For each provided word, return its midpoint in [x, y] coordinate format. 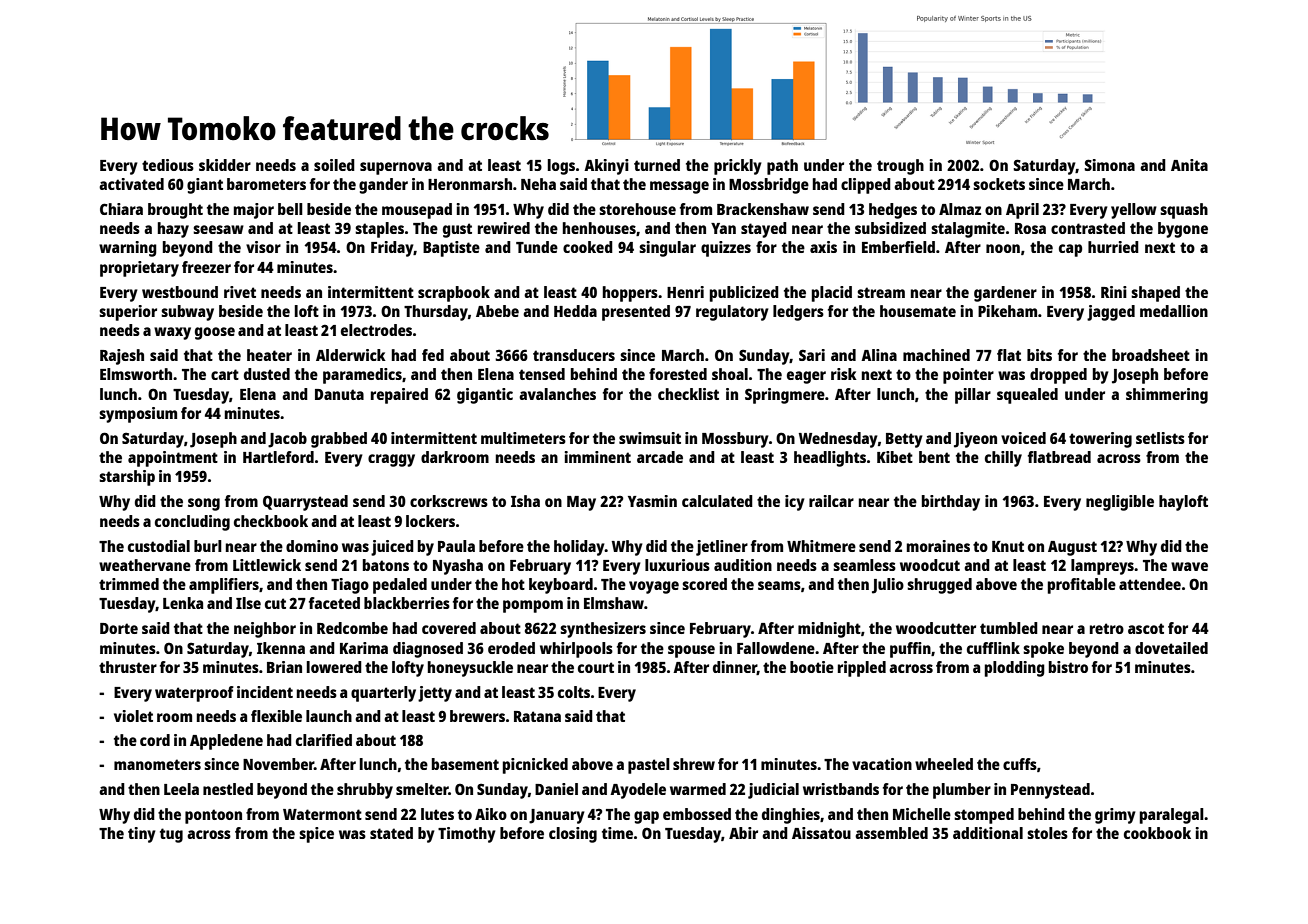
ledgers [798, 313]
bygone [1183, 230]
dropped [1058, 376]
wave [1189, 566]
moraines [938, 546]
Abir [743, 833]
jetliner [722, 548]
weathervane [145, 565]
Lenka [183, 603]
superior [128, 313]
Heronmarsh [470, 184]
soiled [334, 165]
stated [391, 833]
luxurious [677, 565]
